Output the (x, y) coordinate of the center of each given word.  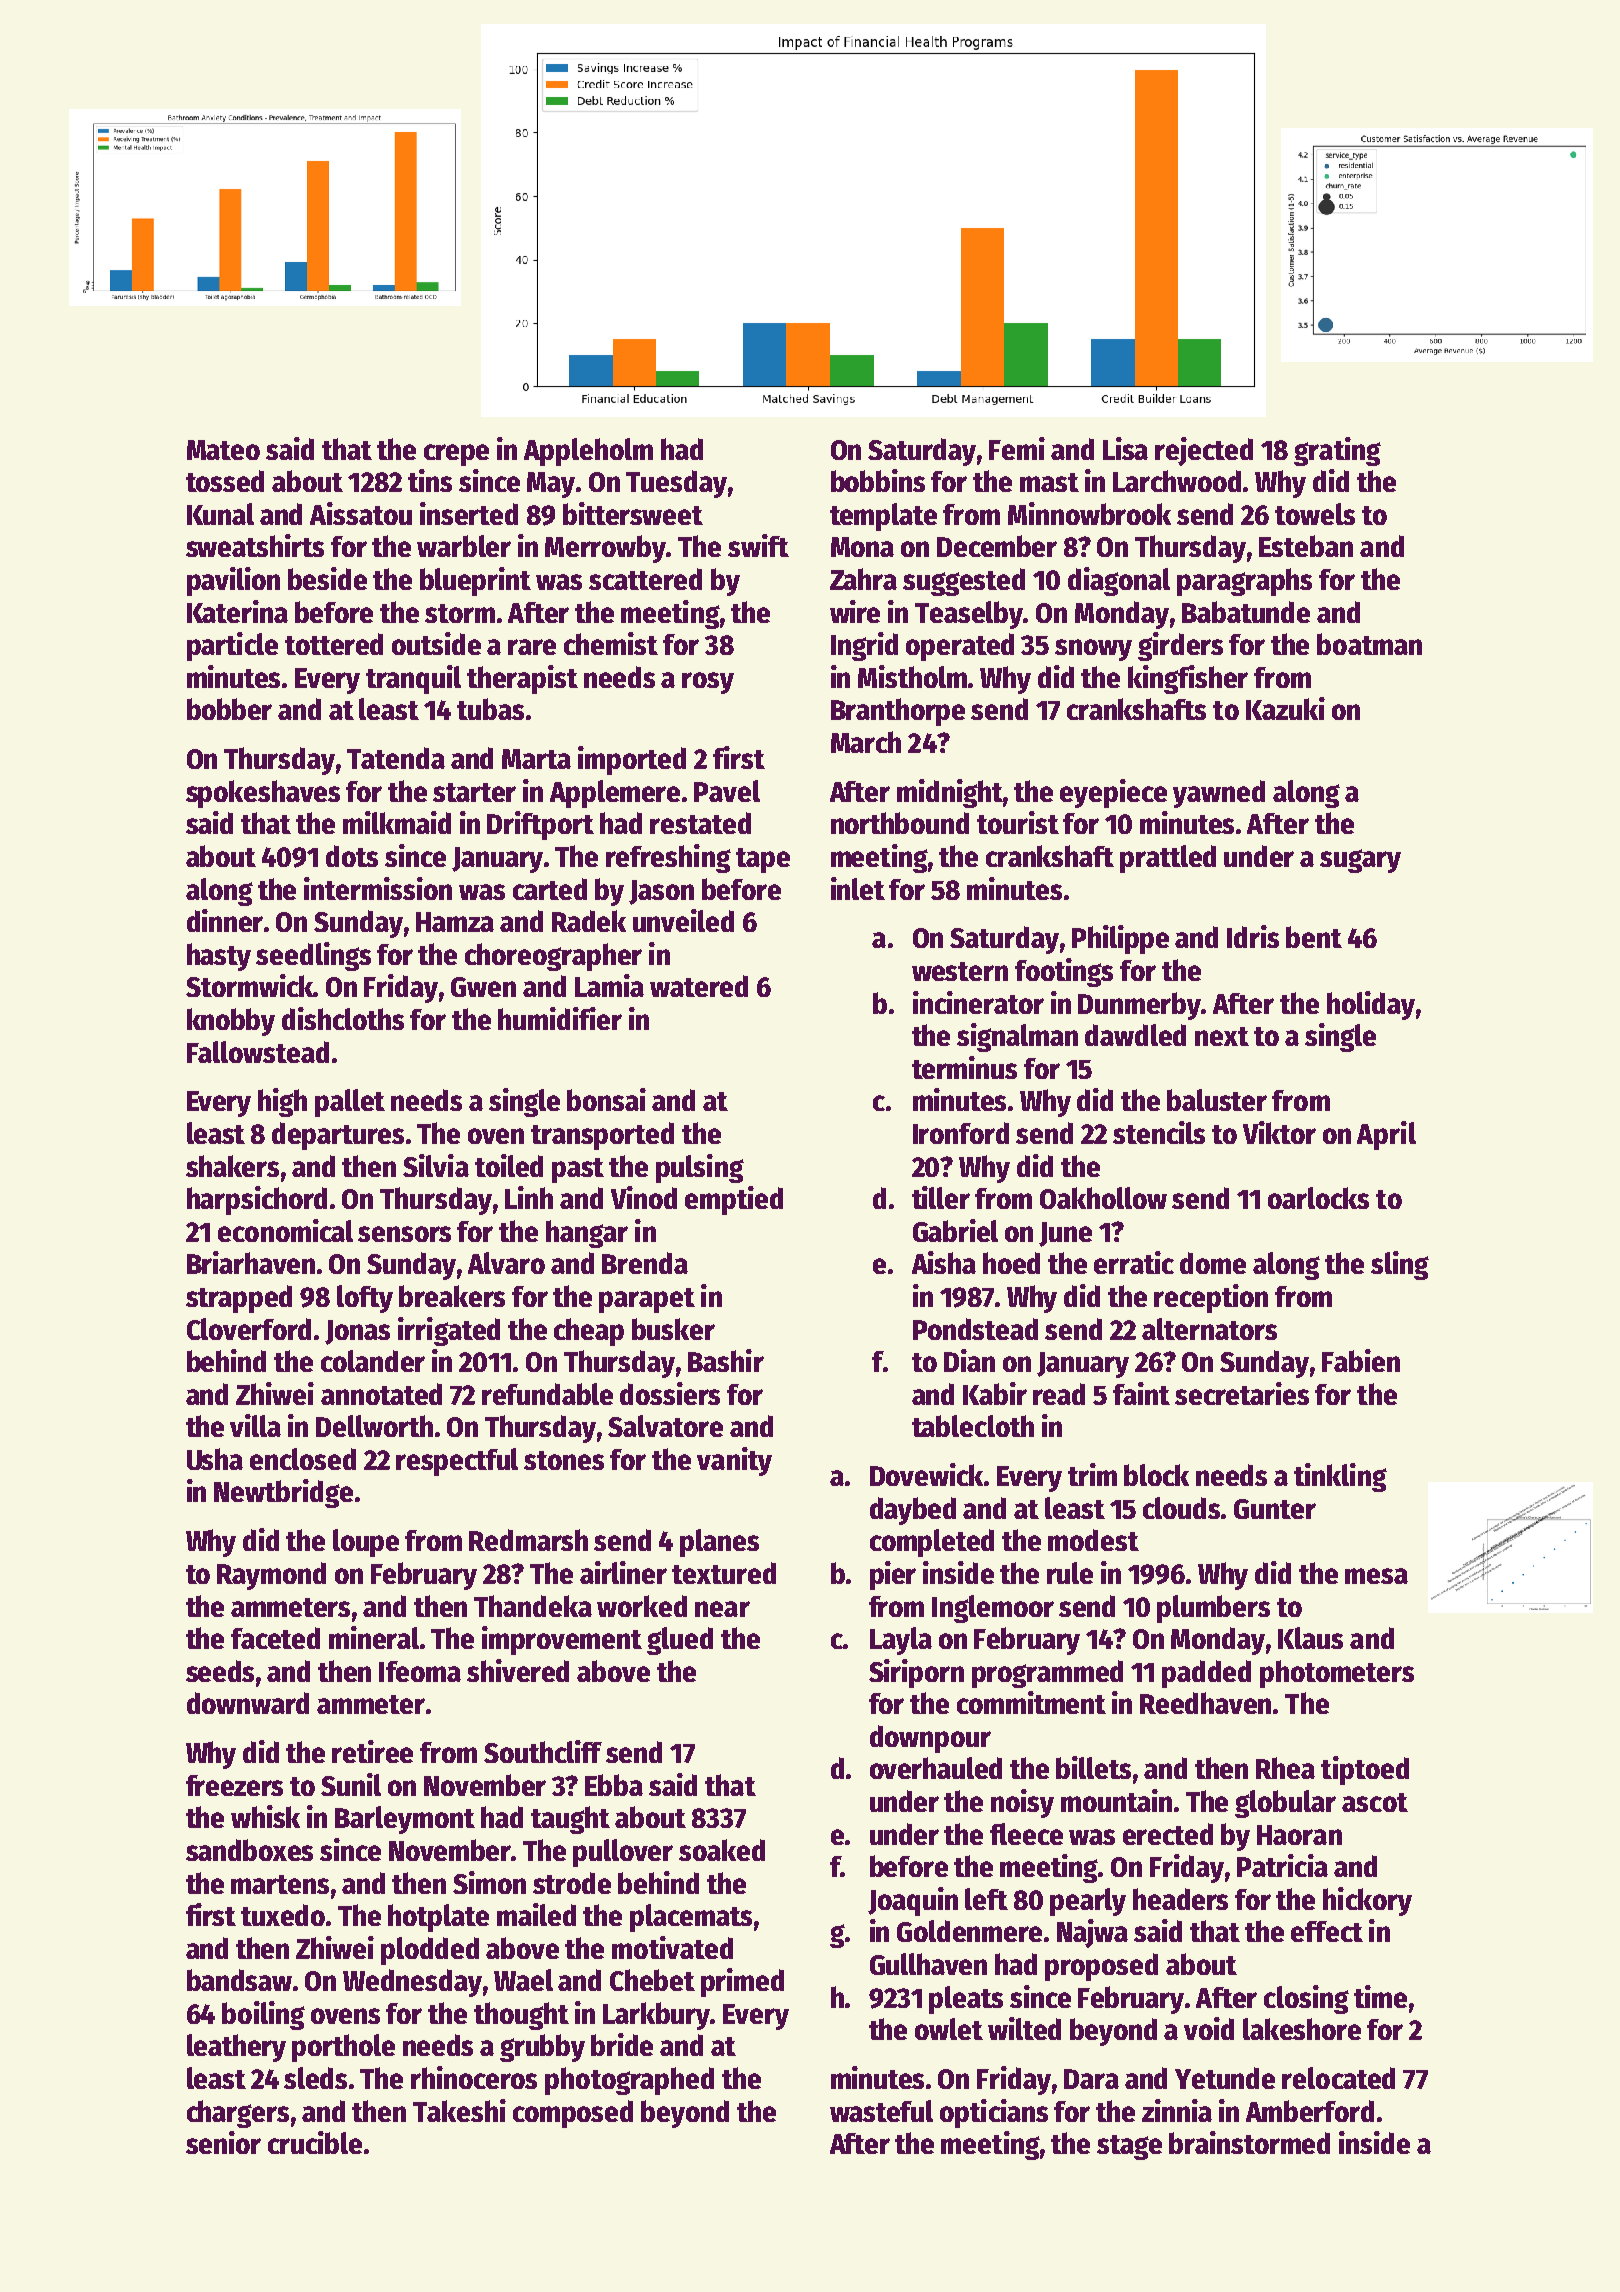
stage (1129, 2147)
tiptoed (1365, 1770)
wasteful (881, 2111)
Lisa (1125, 448)
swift (758, 545)
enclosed (303, 1459)
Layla (901, 1641)
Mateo (223, 450)
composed (573, 2114)
